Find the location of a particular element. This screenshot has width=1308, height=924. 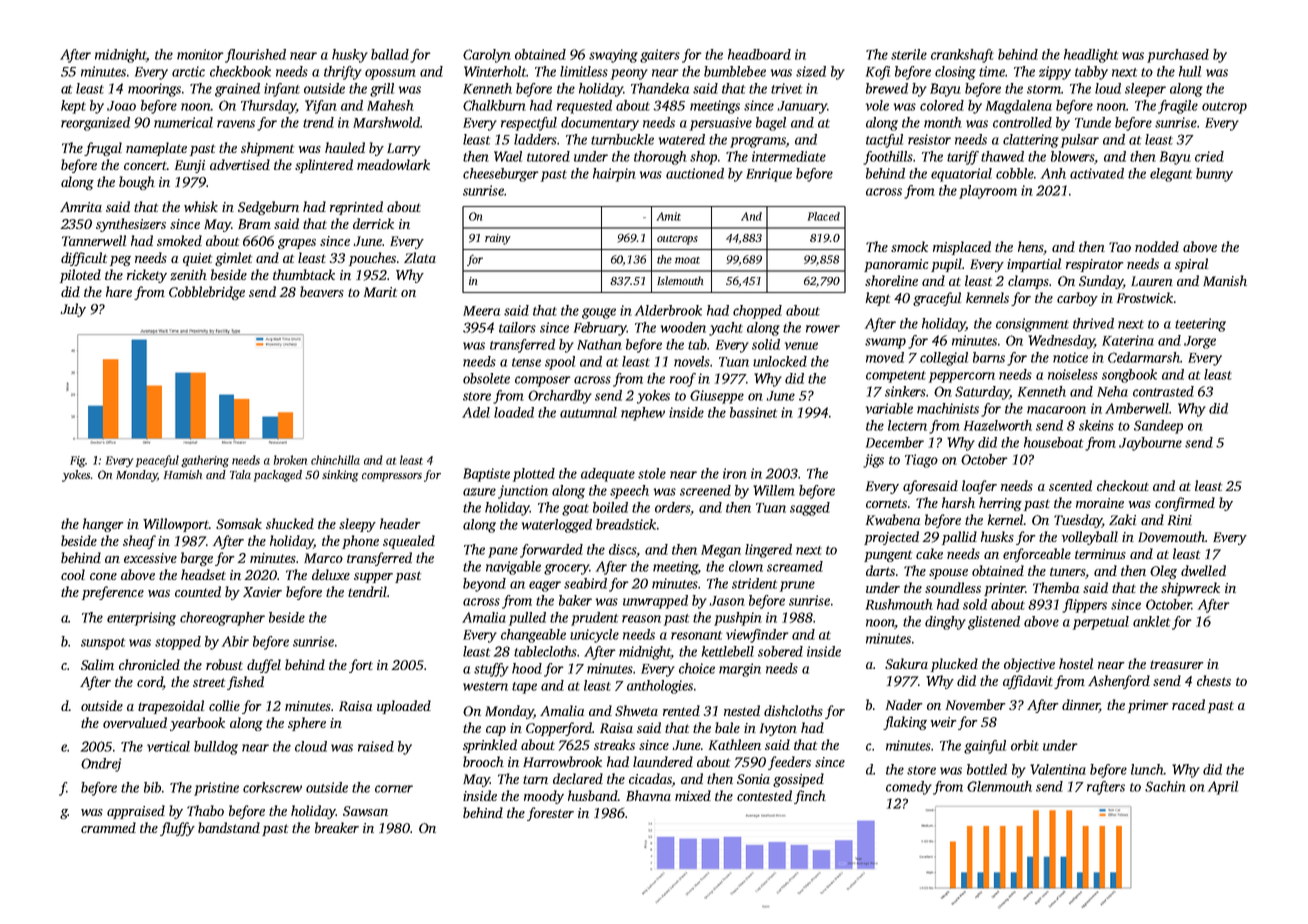

sphere is located at coordinates (307, 724).
